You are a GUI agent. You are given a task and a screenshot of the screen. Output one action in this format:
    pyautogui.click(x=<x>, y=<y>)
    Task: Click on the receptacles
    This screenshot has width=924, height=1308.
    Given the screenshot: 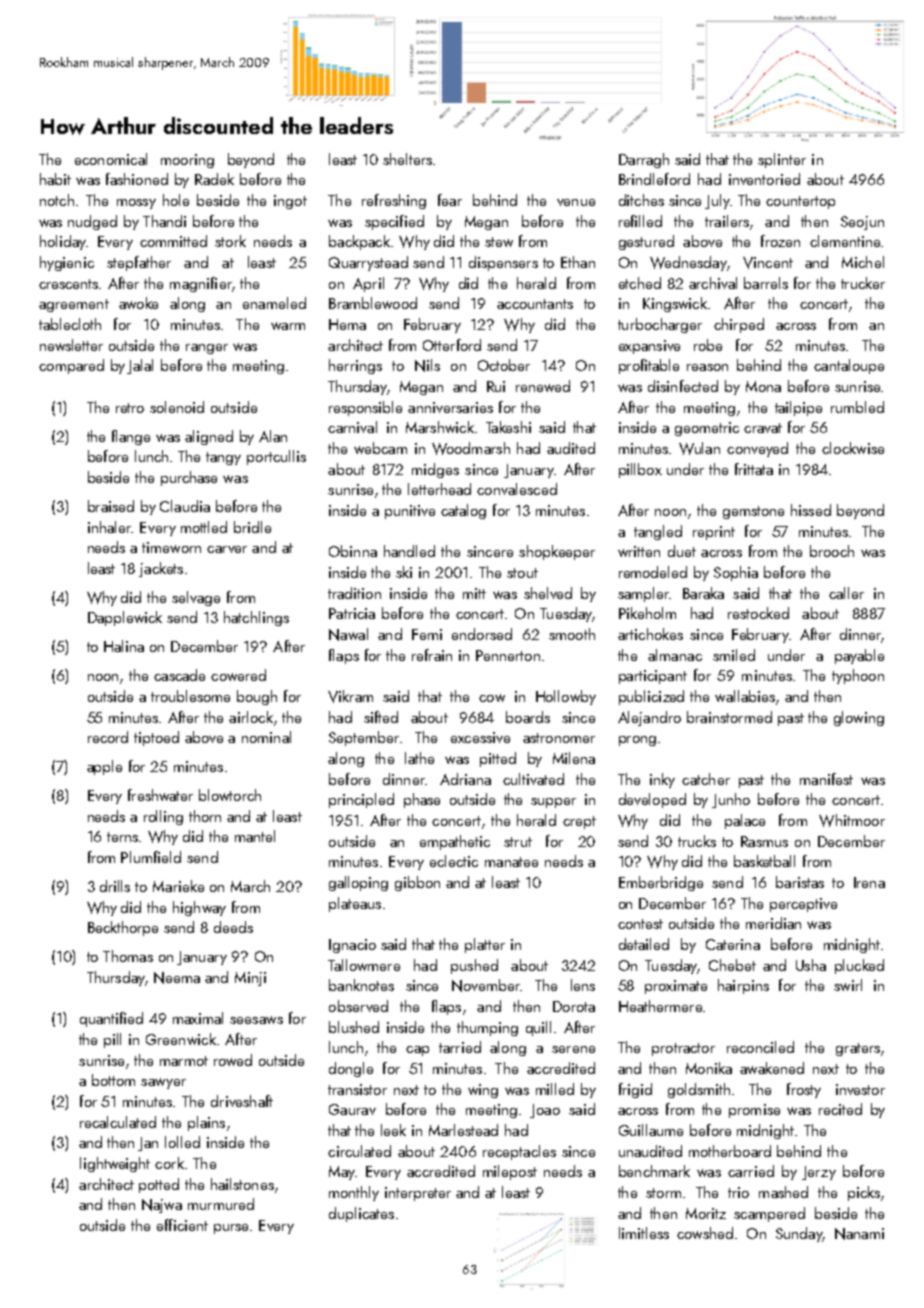 What is the action you would take?
    pyautogui.click(x=519, y=1152)
